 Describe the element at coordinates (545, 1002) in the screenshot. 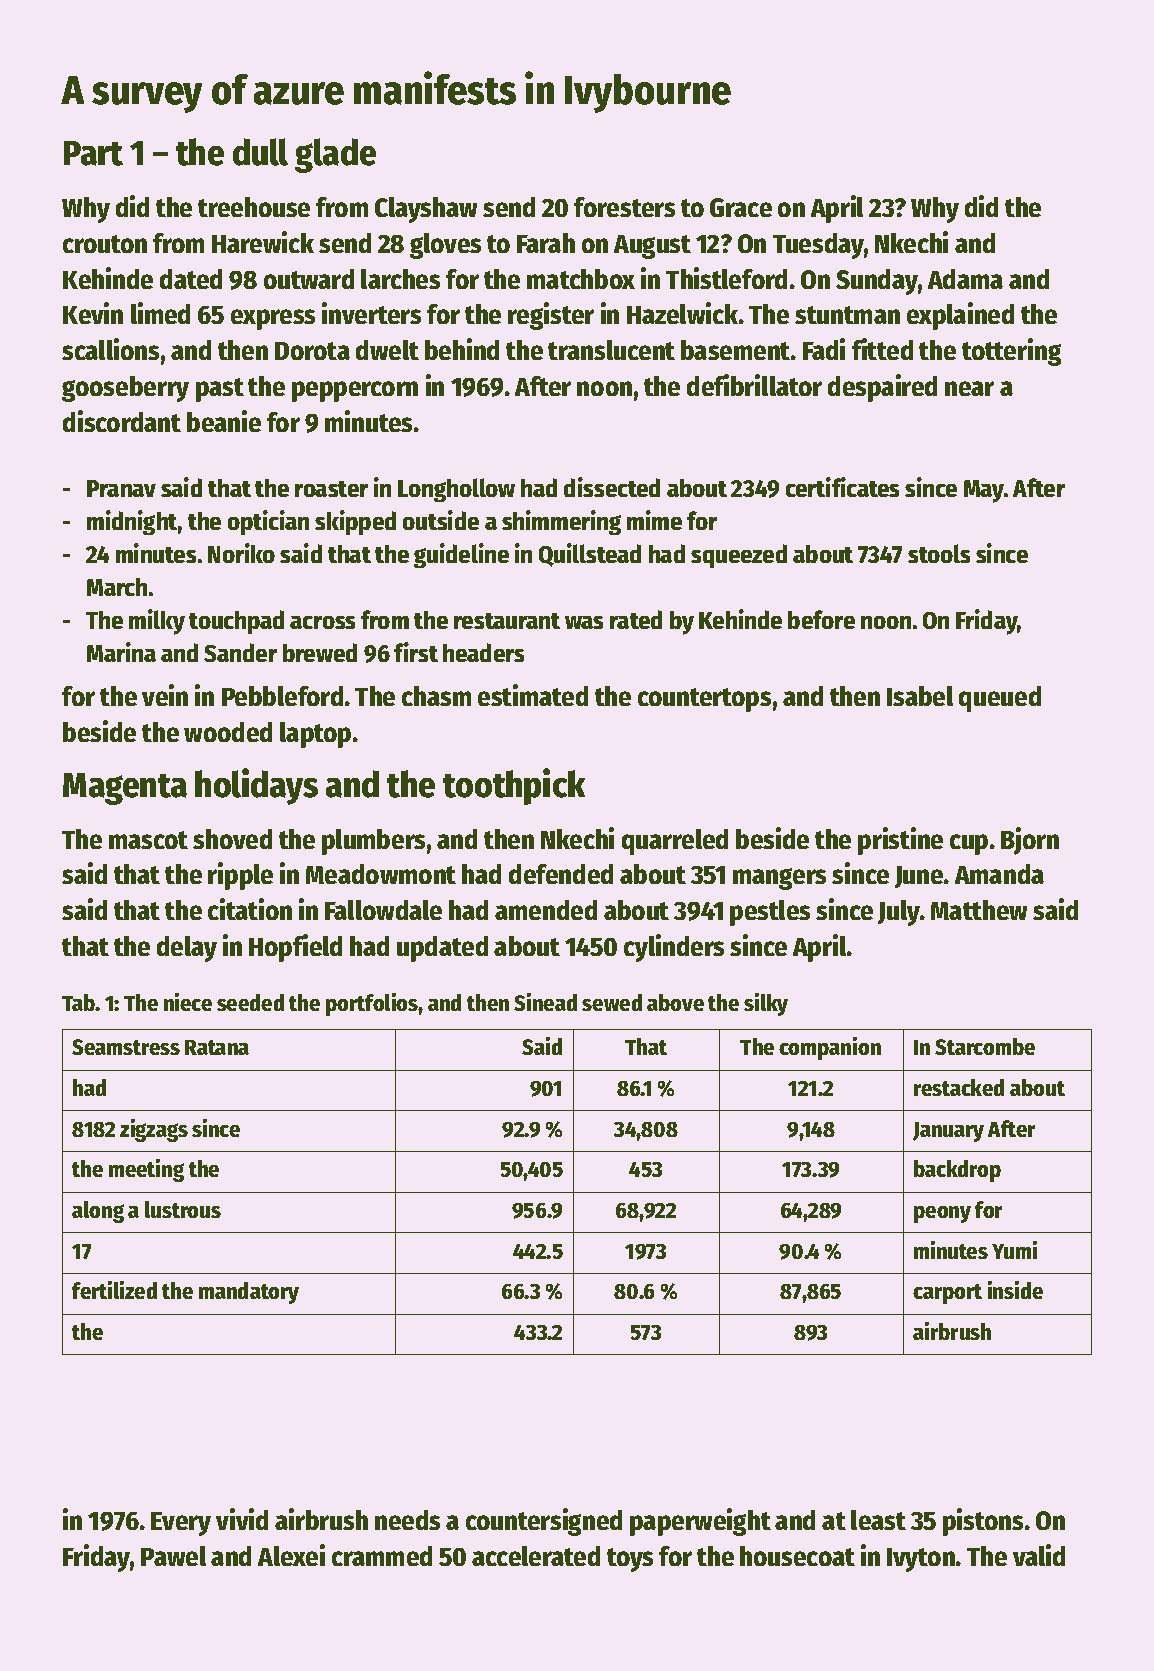

I see `Sinead` at that location.
